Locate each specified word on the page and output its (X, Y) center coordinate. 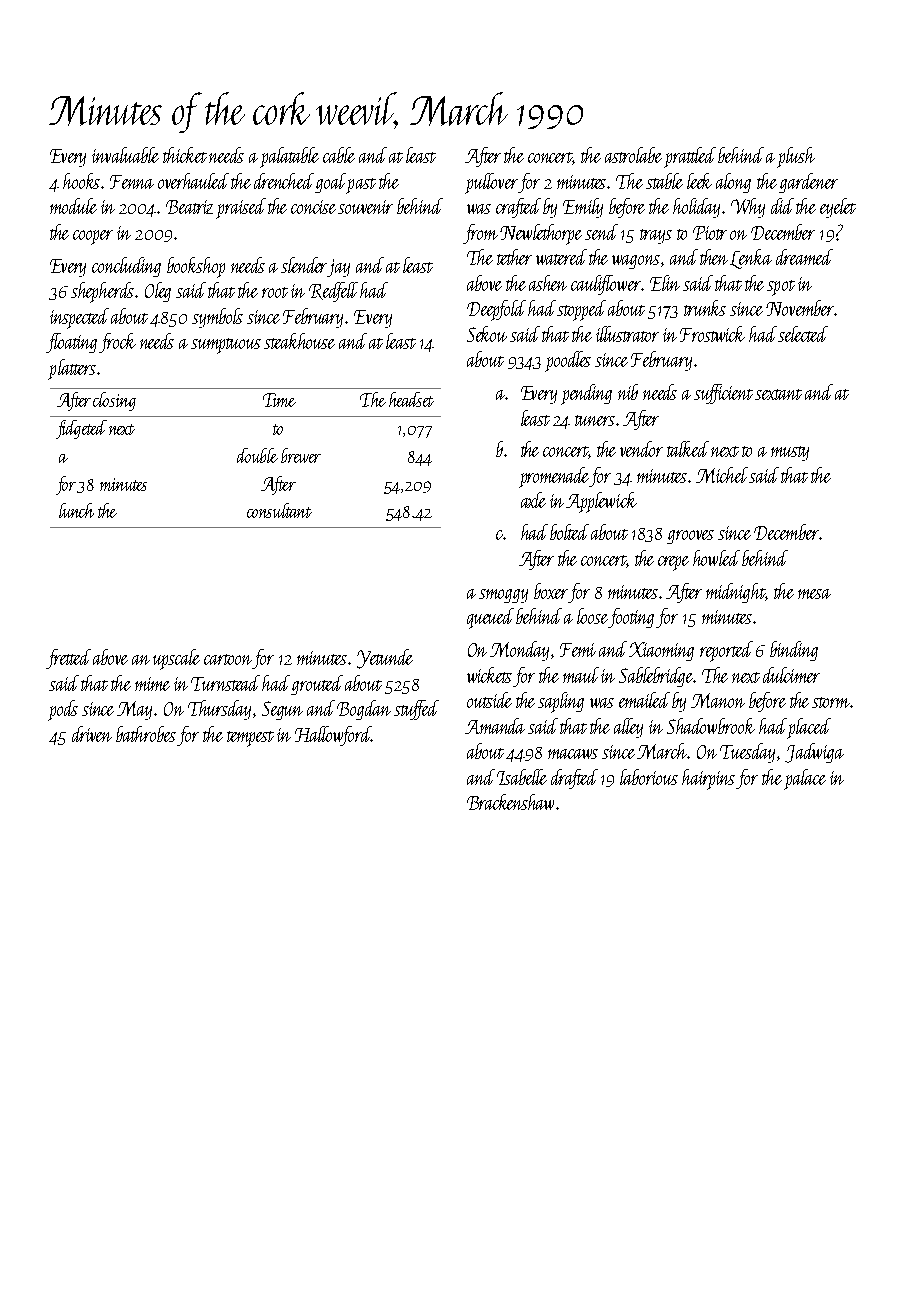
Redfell (333, 292)
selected (803, 334)
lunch (76, 510)
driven (92, 734)
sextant (778, 394)
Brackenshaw (510, 802)
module (73, 206)
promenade (554, 477)
